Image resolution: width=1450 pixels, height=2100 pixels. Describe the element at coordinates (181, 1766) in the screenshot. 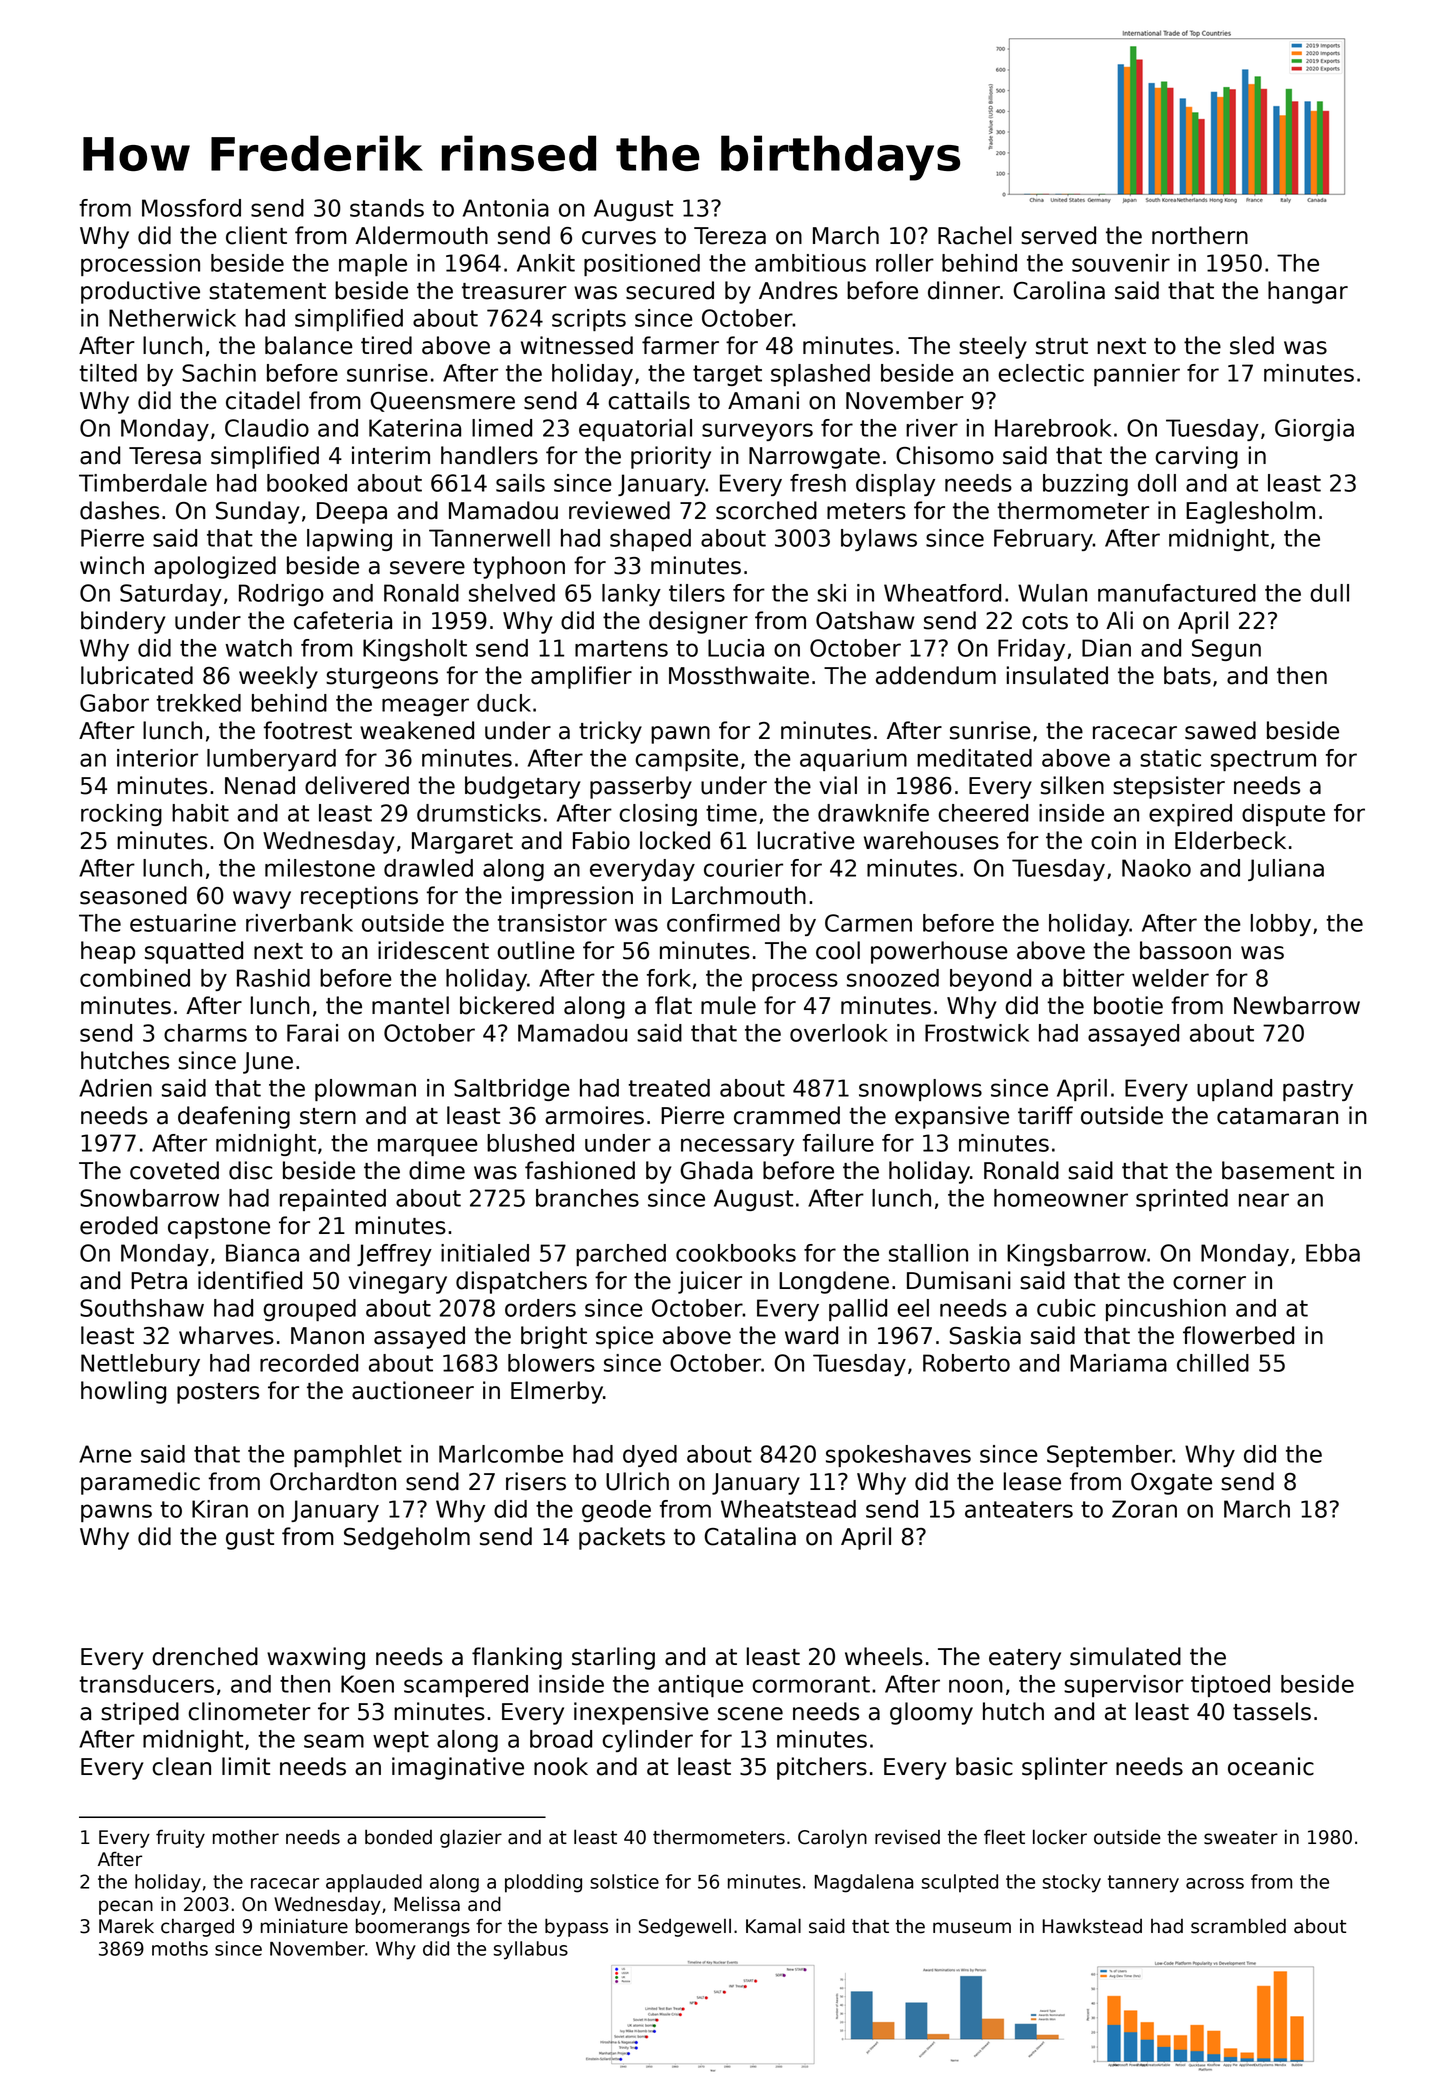

I see `clean` at that location.
